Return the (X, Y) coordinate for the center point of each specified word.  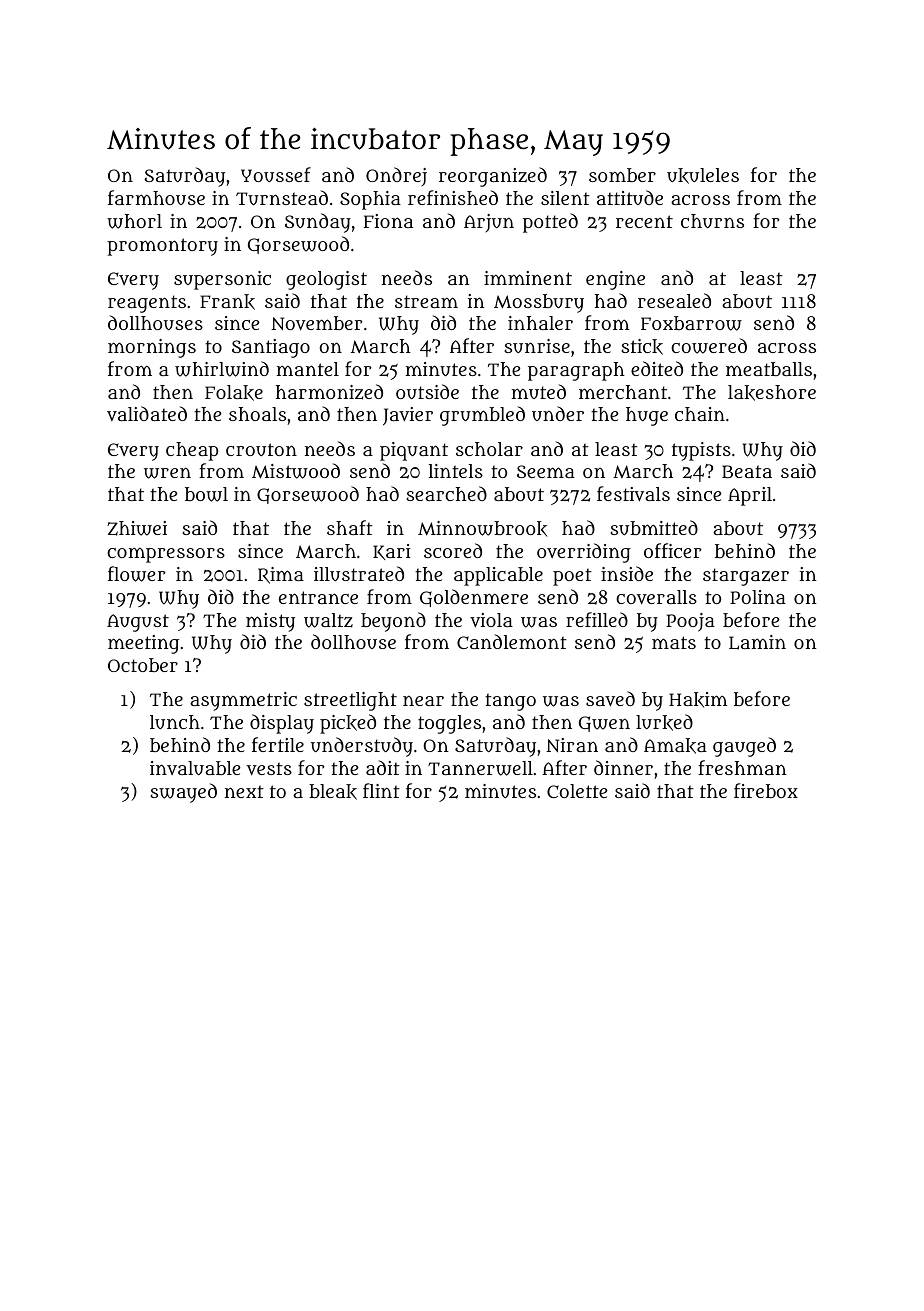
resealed (674, 300)
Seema (546, 471)
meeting (143, 644)
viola (491, 620)
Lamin (757, 642)
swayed (183, 793)
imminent (528, 278)
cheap (192, 451)
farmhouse (156, 197)
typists (701, 451)
